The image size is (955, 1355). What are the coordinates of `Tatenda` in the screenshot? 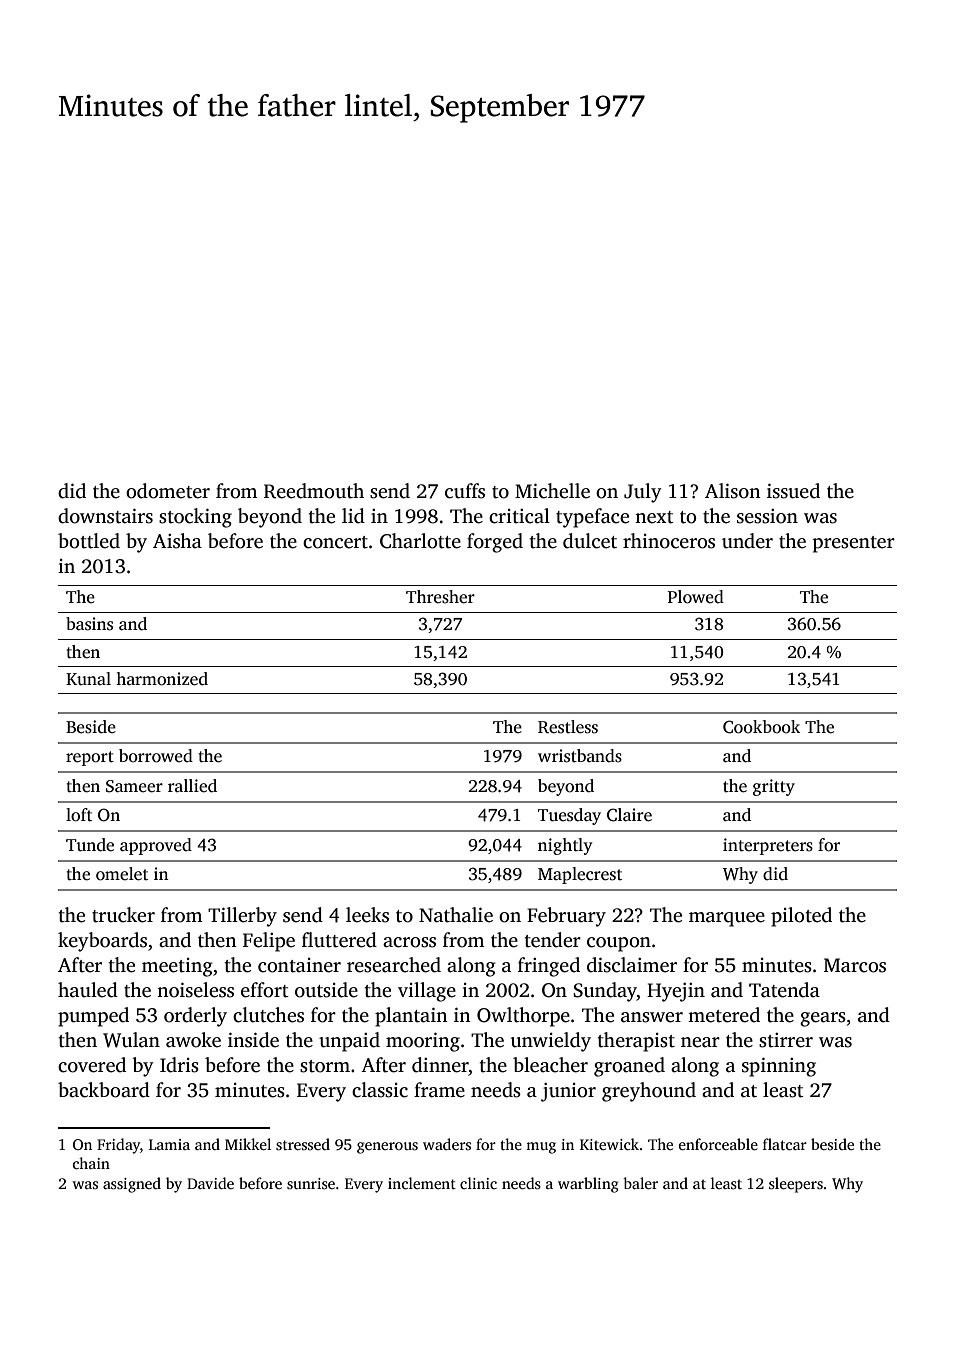 It's located at (784, 990).
